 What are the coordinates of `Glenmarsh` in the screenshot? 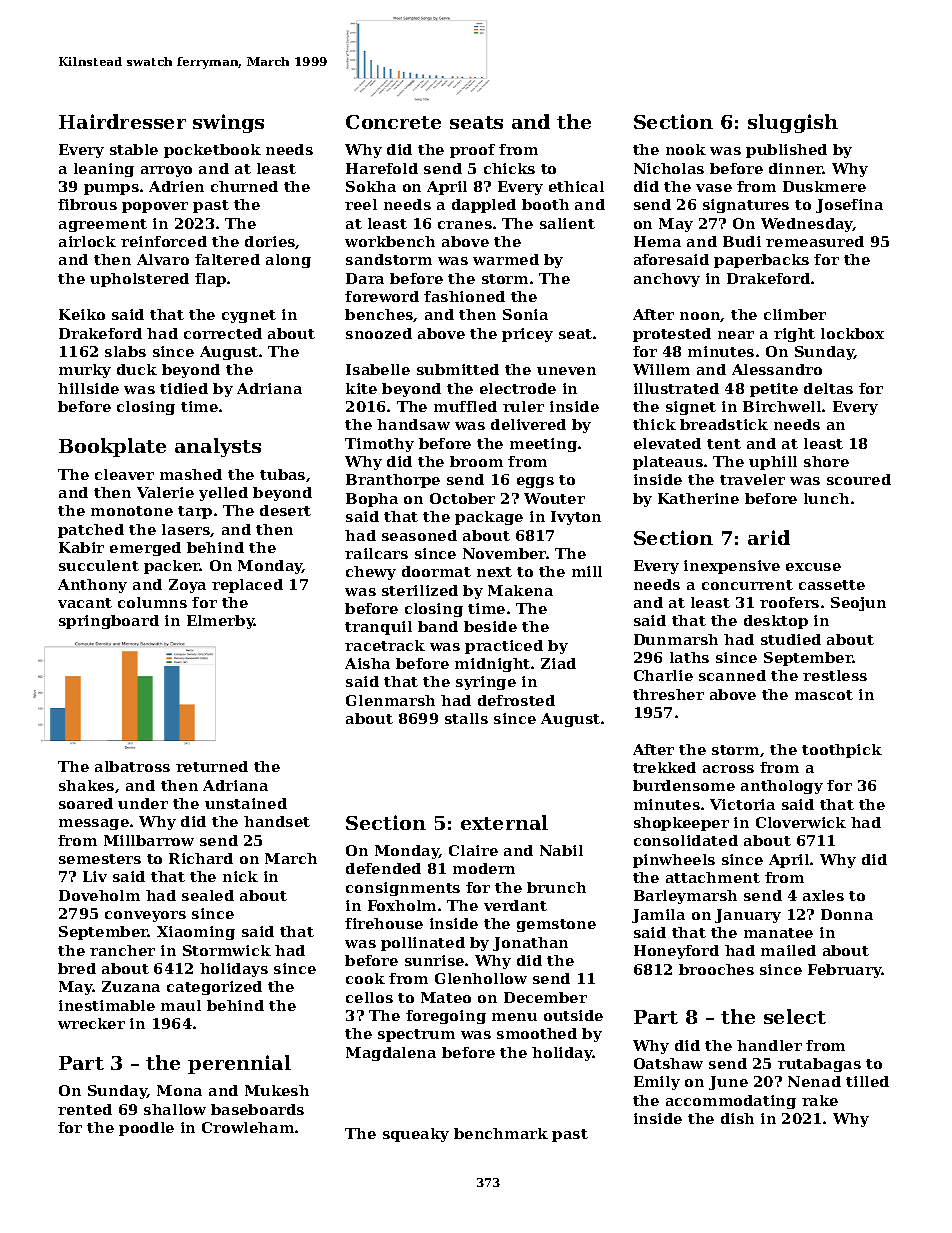 It's located at (390, 700).
